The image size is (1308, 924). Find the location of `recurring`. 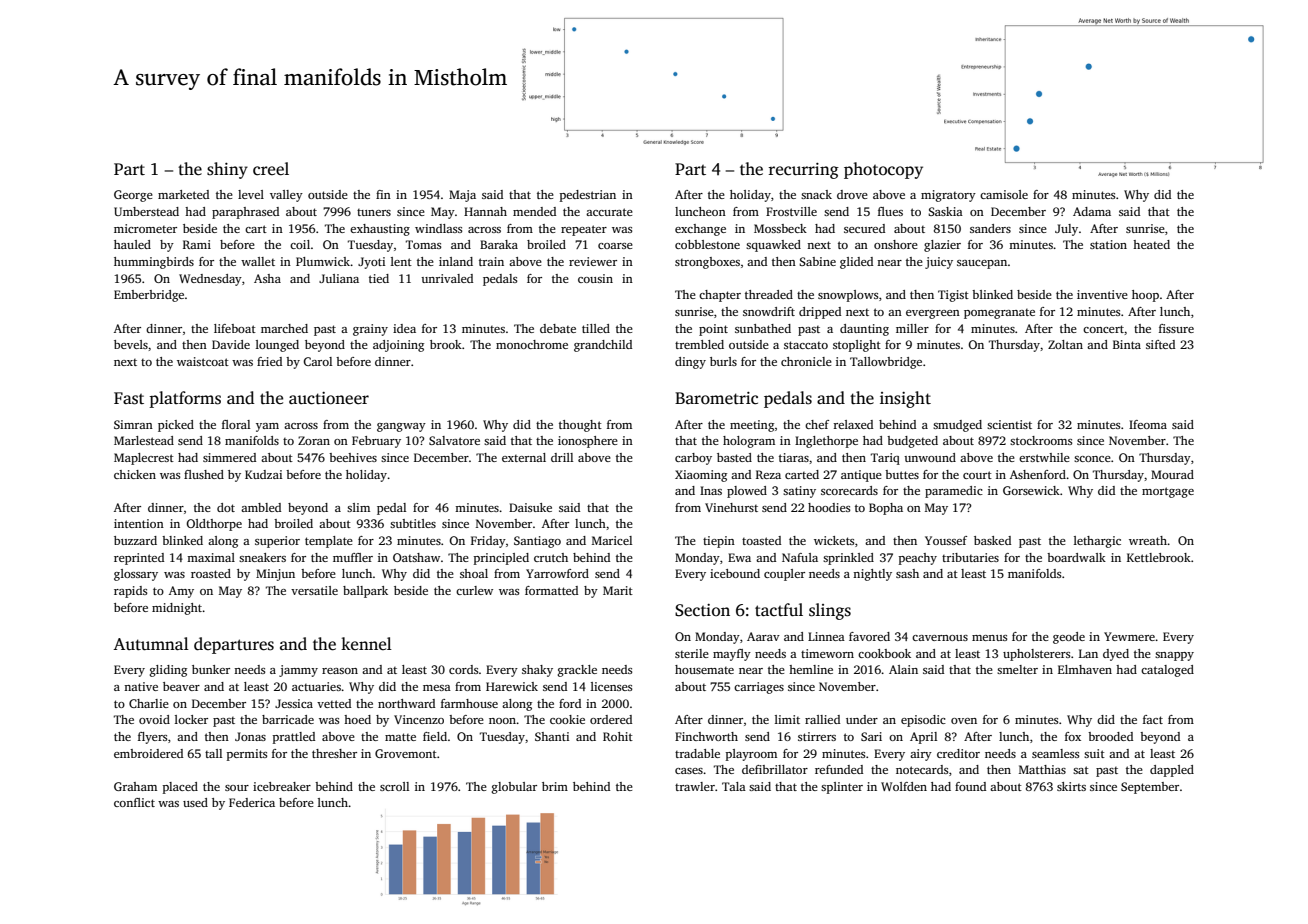

recurring is located at coordinates (804, 171).
